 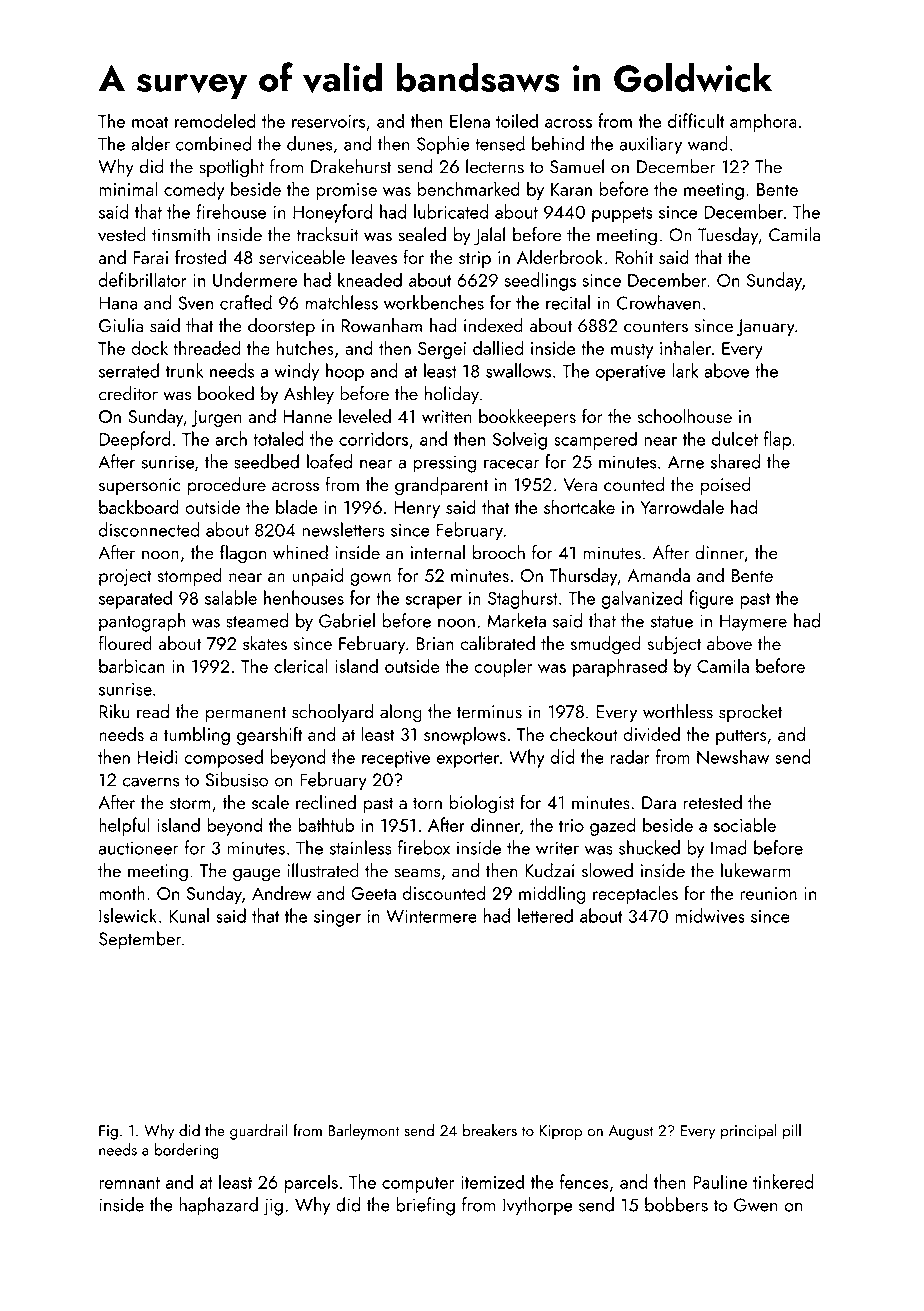 What do you see at coordinates (351, 166) in the document?
I see `Drakehurst` at bounding box center [351, 166].
